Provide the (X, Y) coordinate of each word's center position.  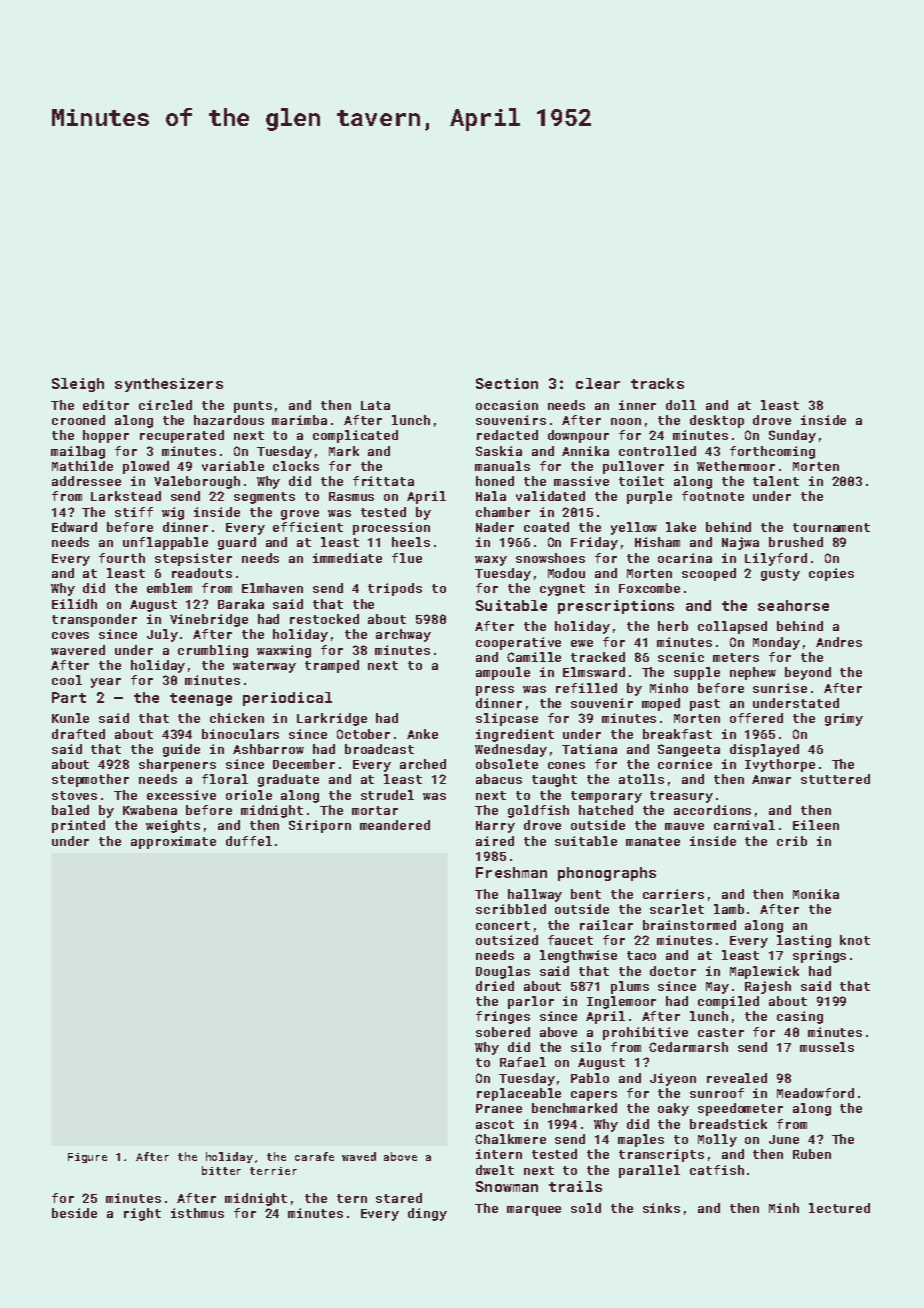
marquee (534, 1211)
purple (649, 497)
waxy (491, 561)
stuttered (835, 779)
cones (566, 765)
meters (736, 657)
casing (800, 1017)
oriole (249, 795)
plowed (146, 467)
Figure (87, 1158)
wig (173, 513)
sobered (503, 1032)
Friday (594, 543)
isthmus (197, 1213)
